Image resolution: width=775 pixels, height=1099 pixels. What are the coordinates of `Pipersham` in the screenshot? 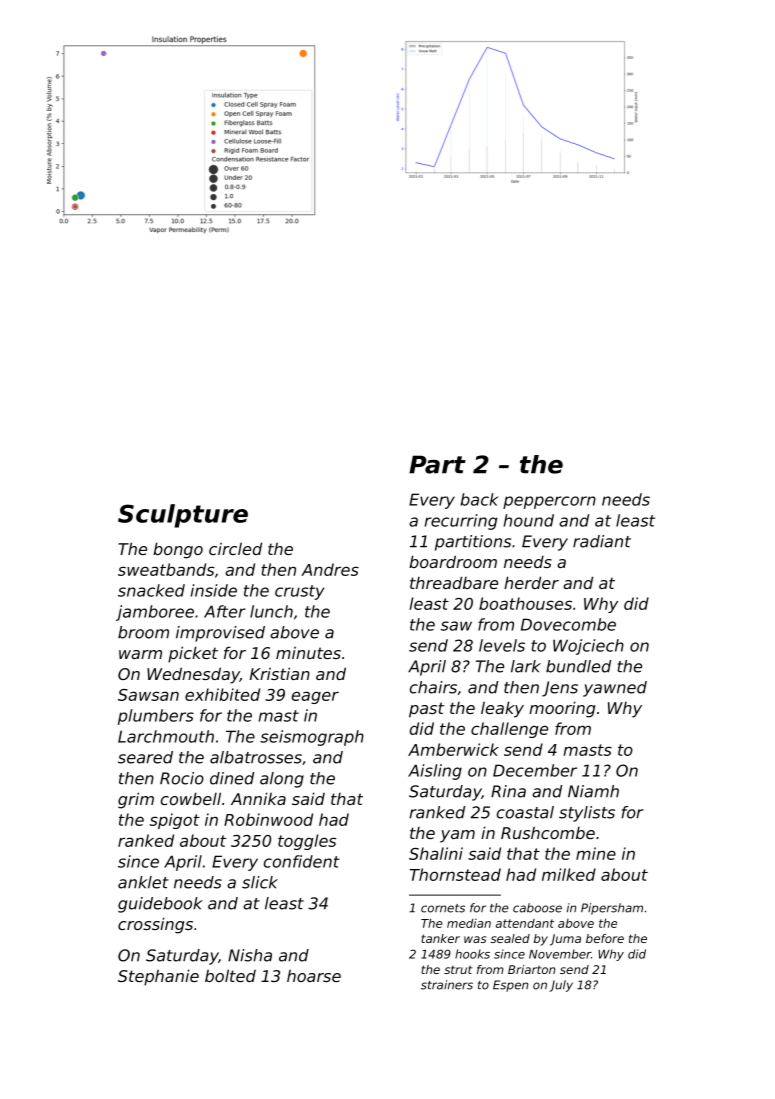 It's located at (612, 909).
